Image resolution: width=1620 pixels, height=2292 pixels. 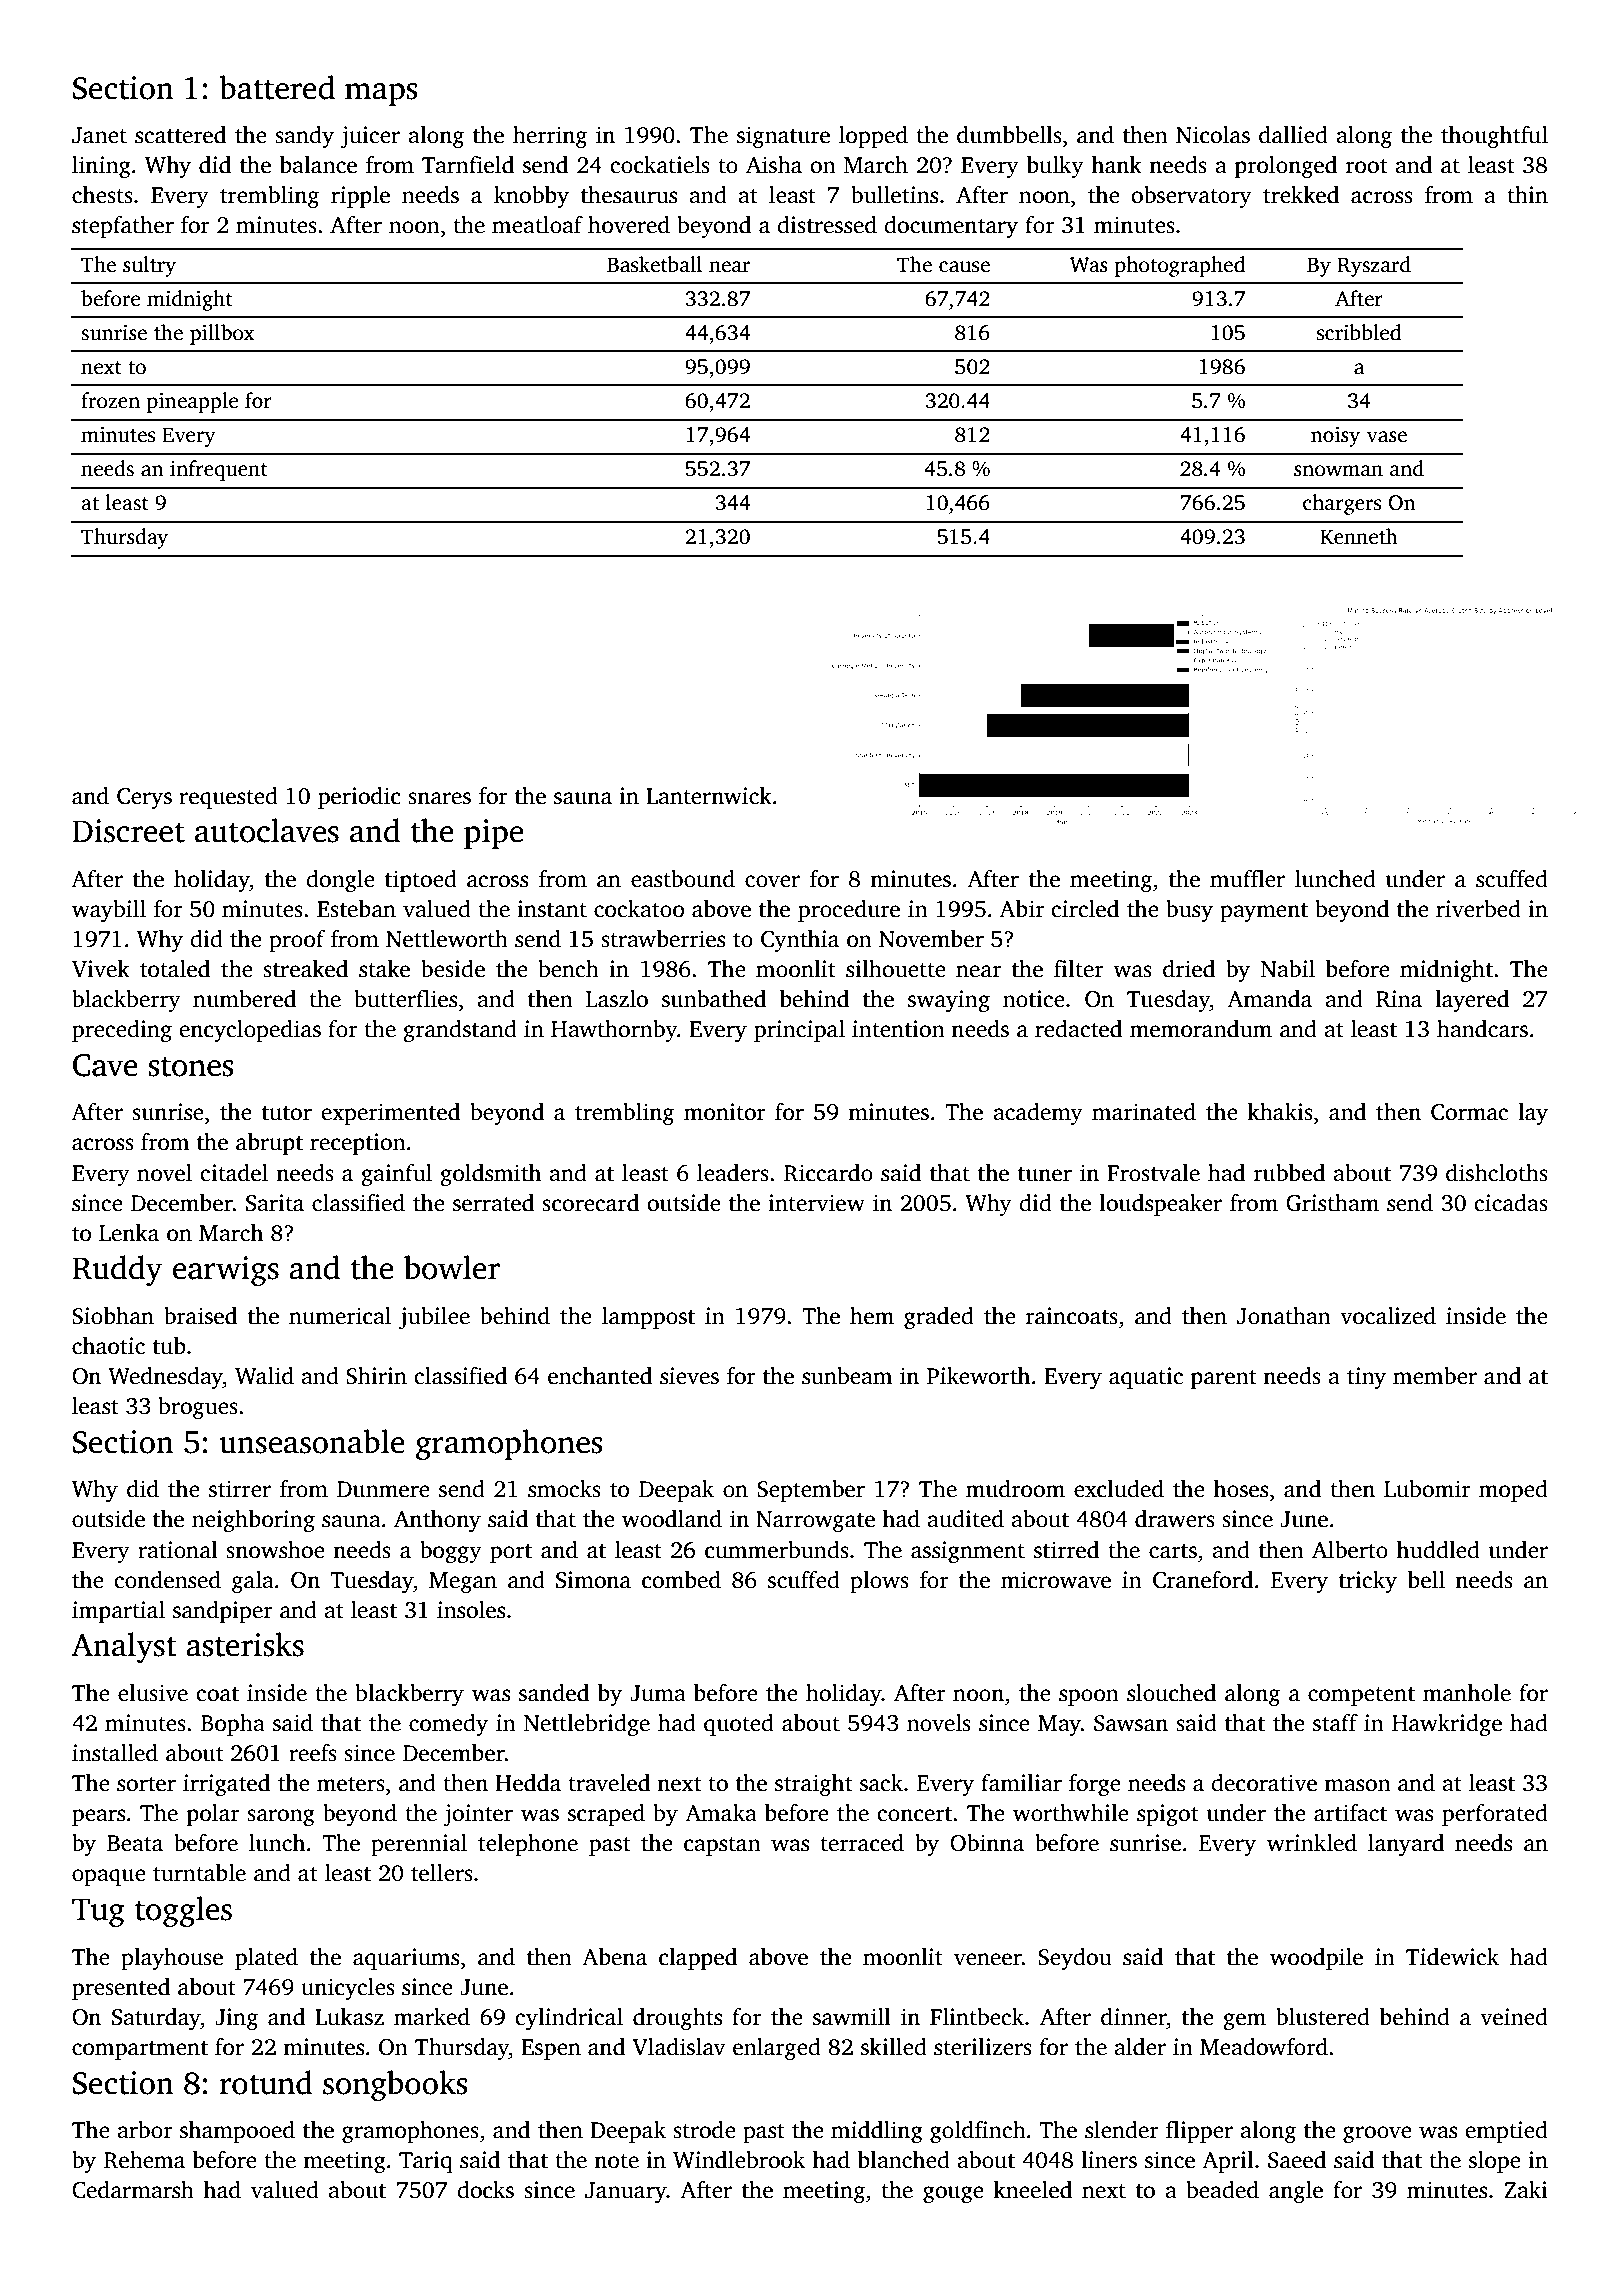 I want to click on Jing, so click(x=236, y=2019).
